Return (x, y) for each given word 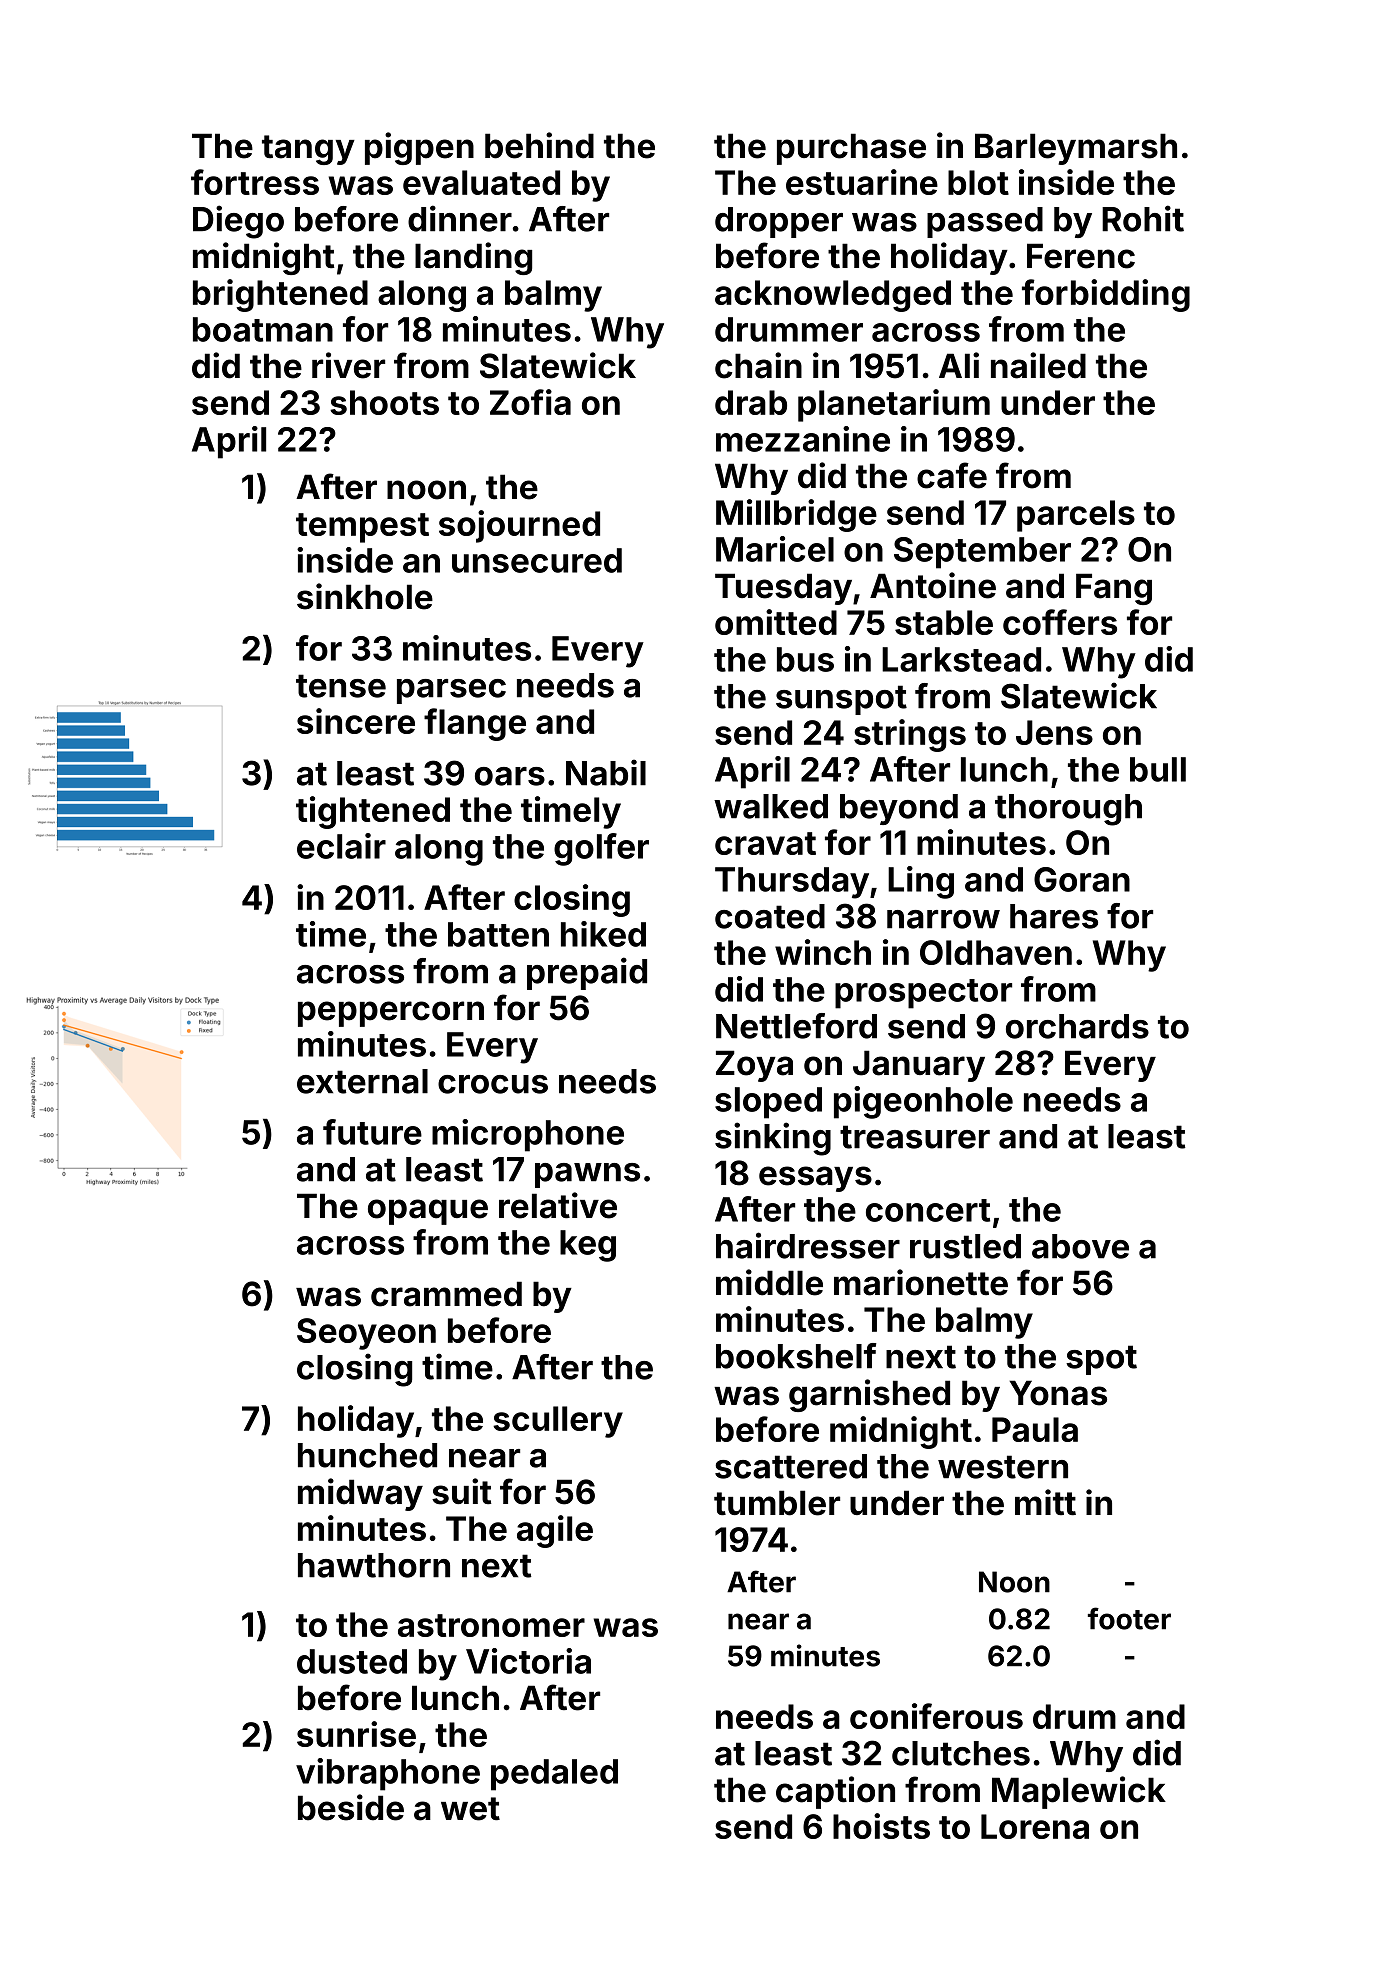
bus (805, 659)
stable (944, 622)
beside (351, 1807)
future (372, 1132)
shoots (384, 402)
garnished (869, 1395)
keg (588, 1246)
